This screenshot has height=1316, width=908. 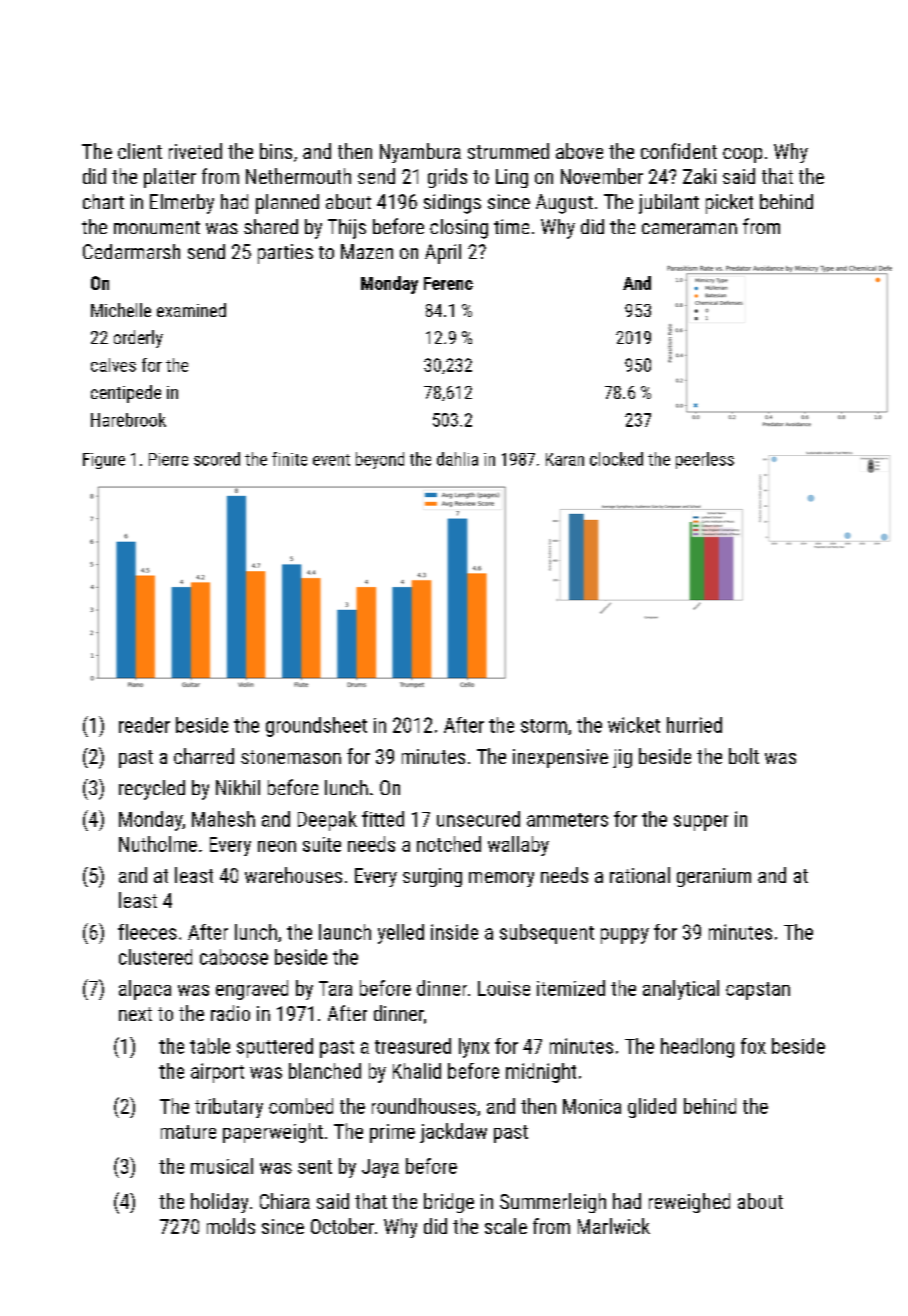 I want to click on confident, so click(x=679, y=151).
